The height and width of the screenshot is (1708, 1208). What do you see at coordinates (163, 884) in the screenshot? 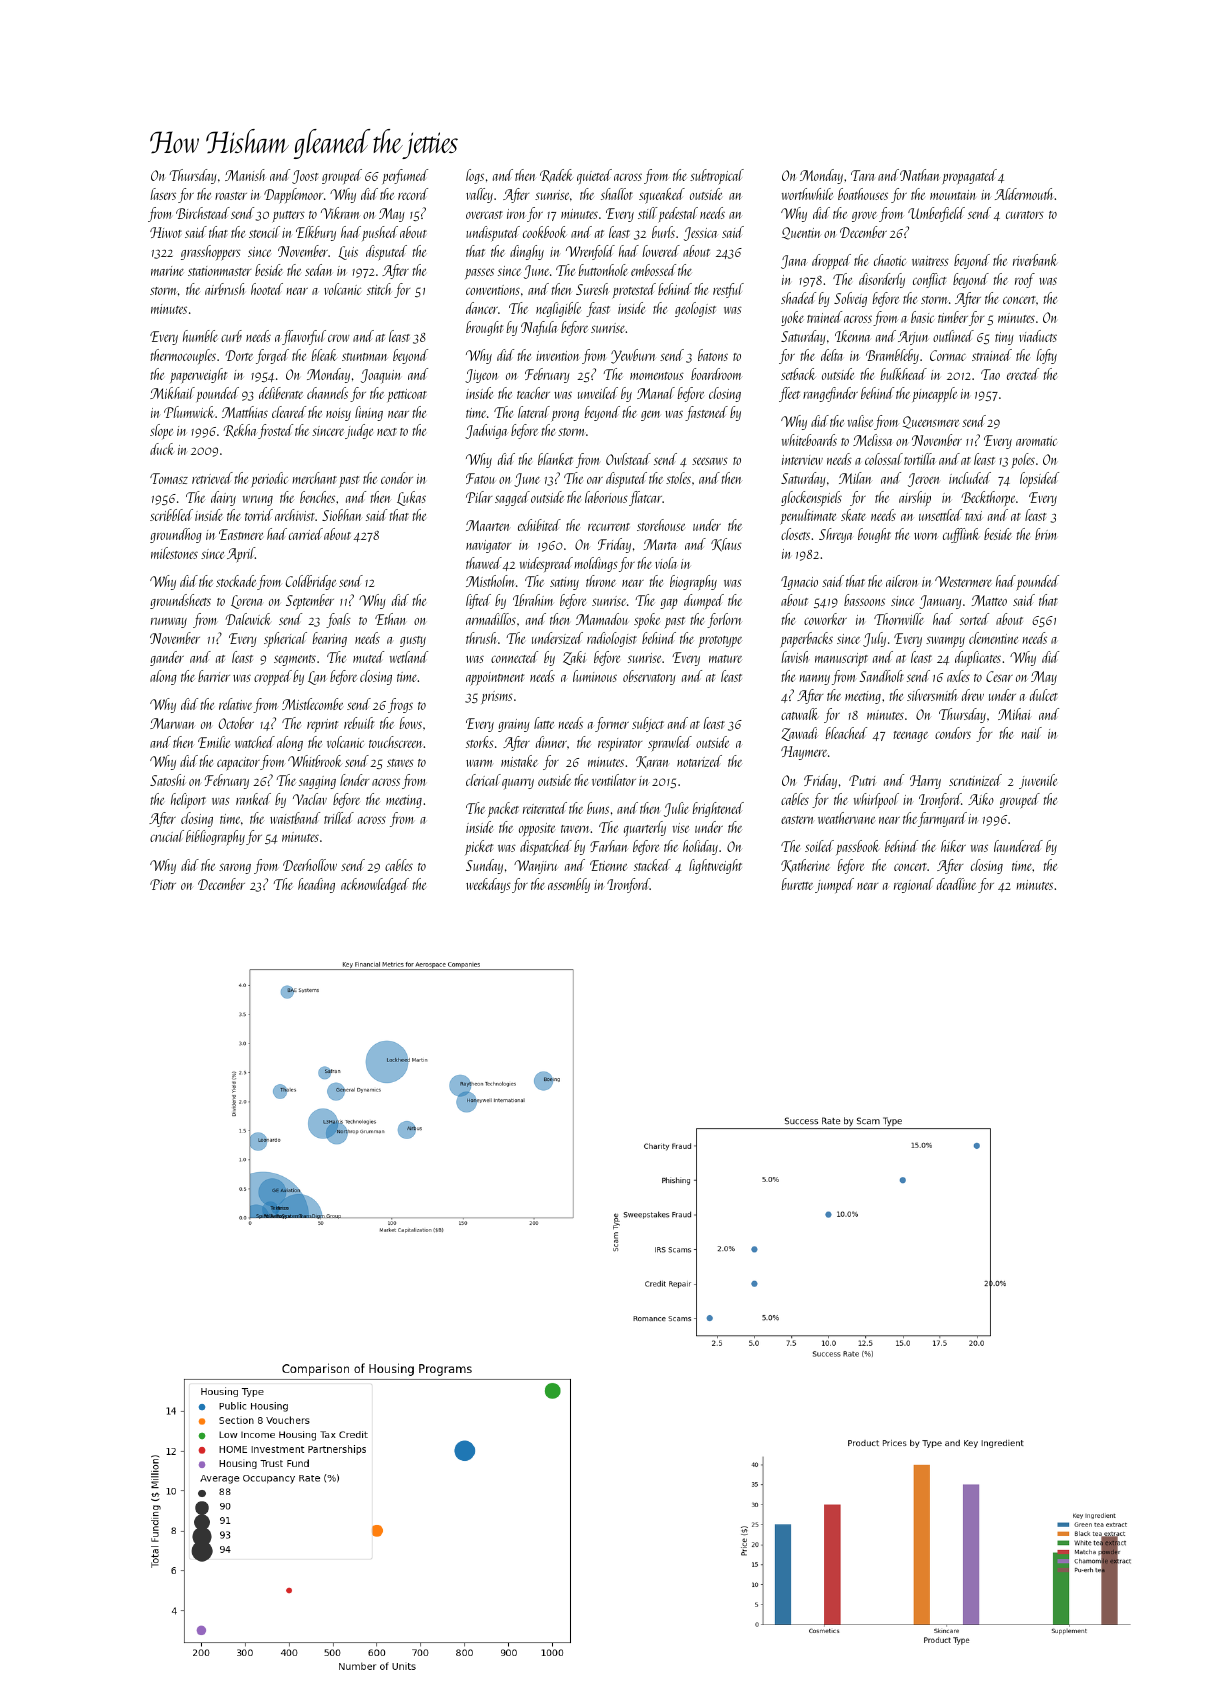
I see `Piotr` at bounding box center [163, 884].
